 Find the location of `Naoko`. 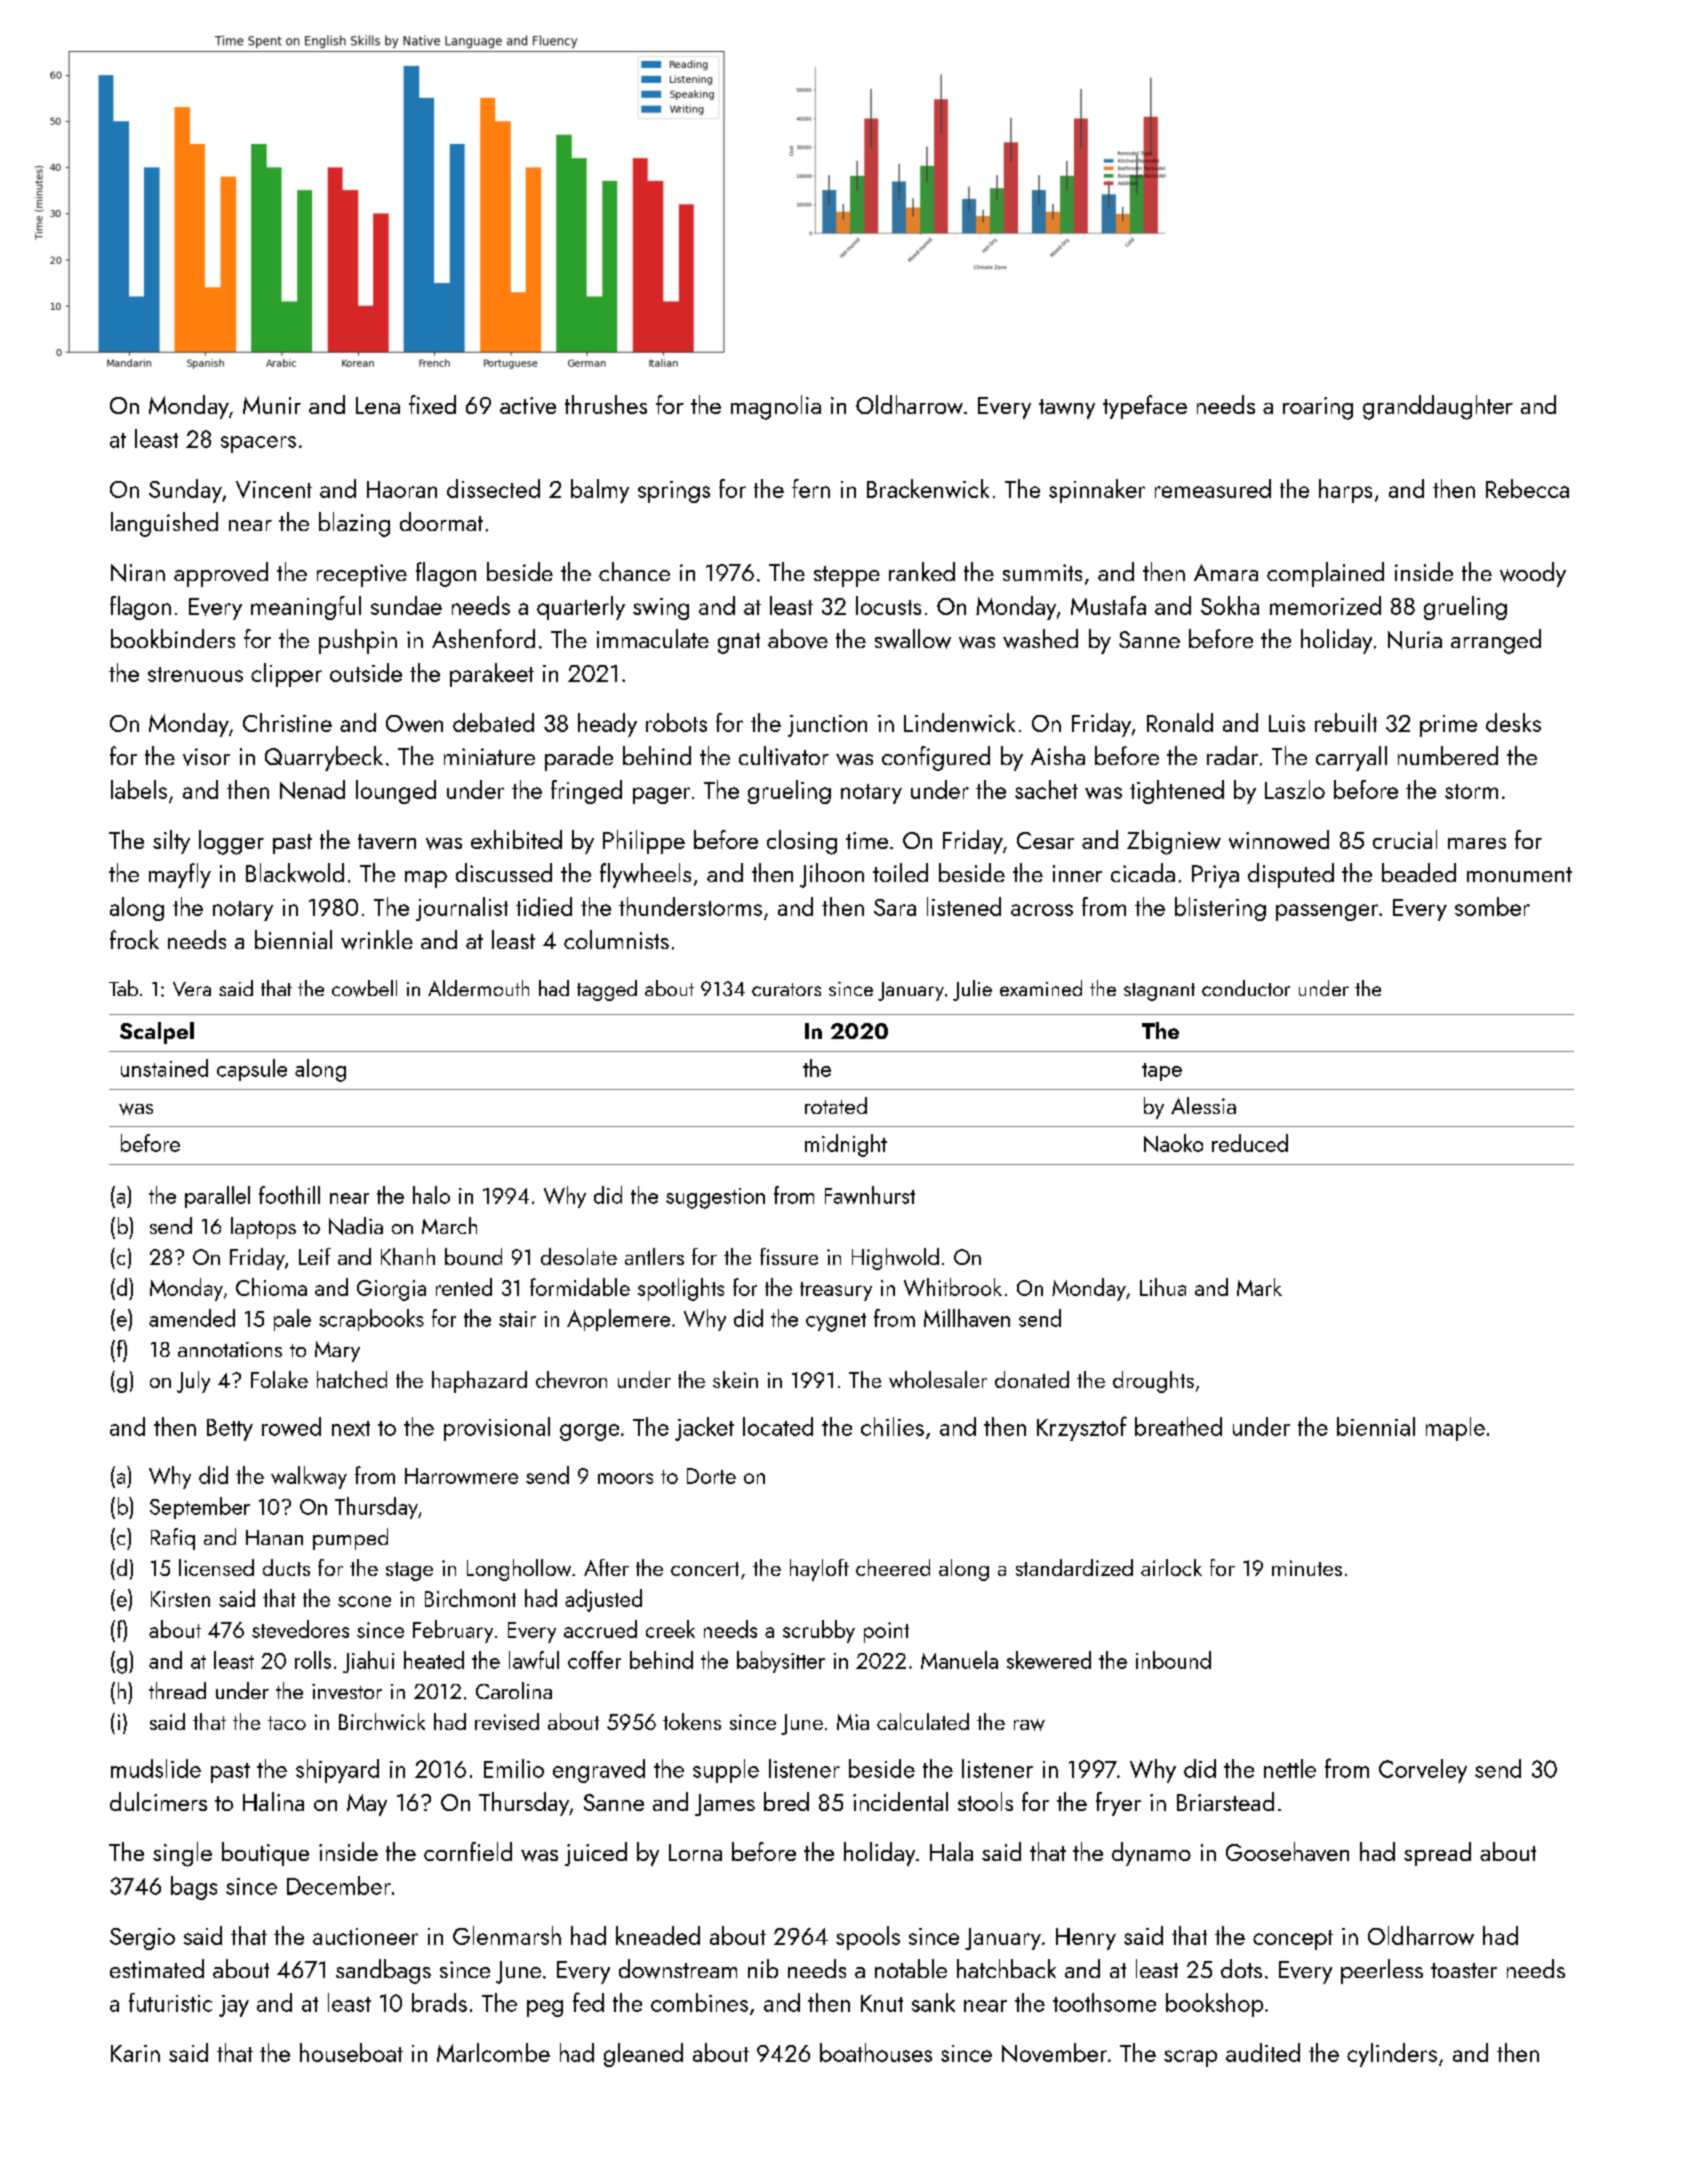

Naoko is located at coordinates (1173, 1143).
